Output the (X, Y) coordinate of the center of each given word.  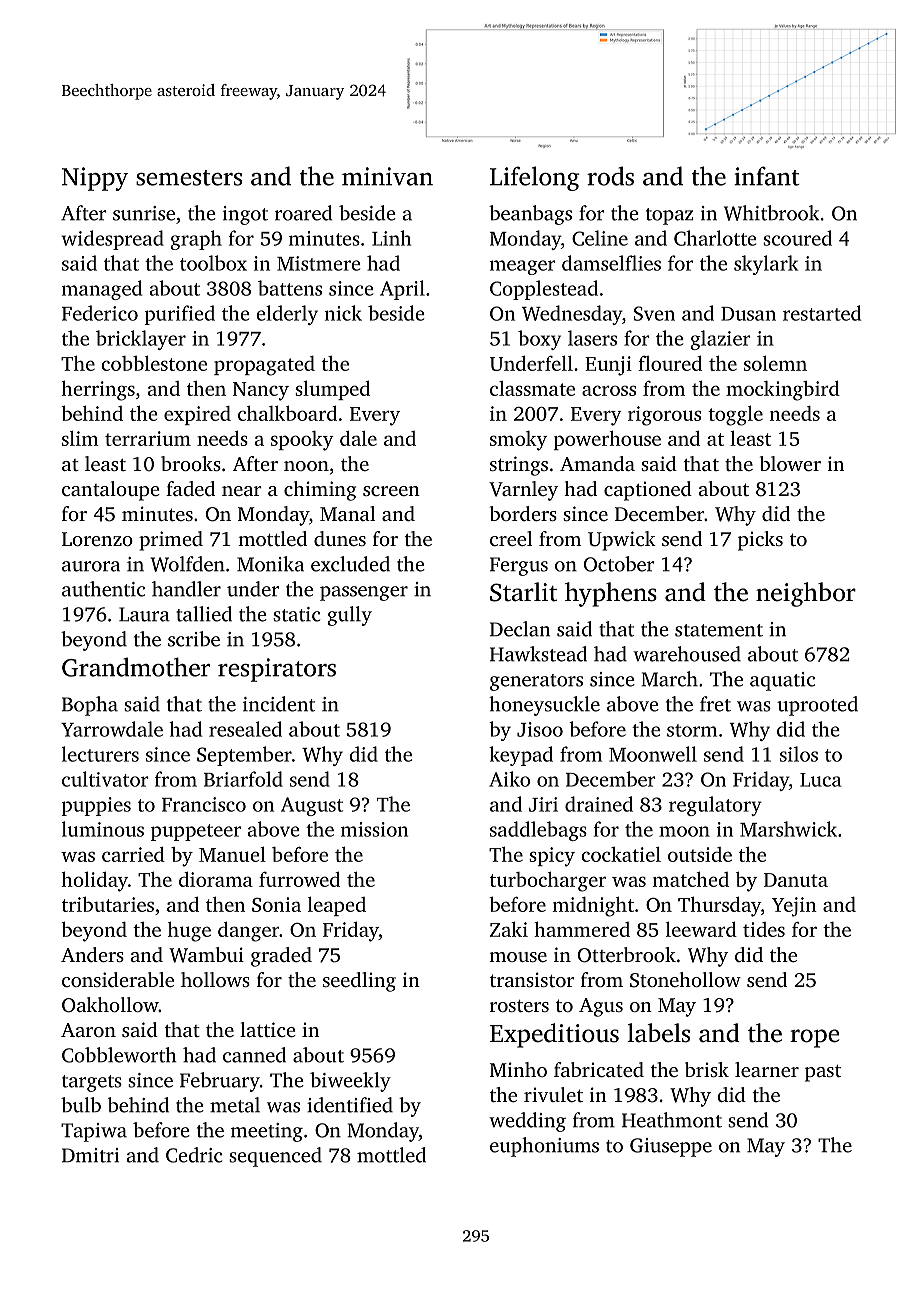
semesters (189, 178)
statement (719, 630)
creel (511, 538)
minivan (387, 176)
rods (610, 176)
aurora (91, 566)
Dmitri (90, 1155)
